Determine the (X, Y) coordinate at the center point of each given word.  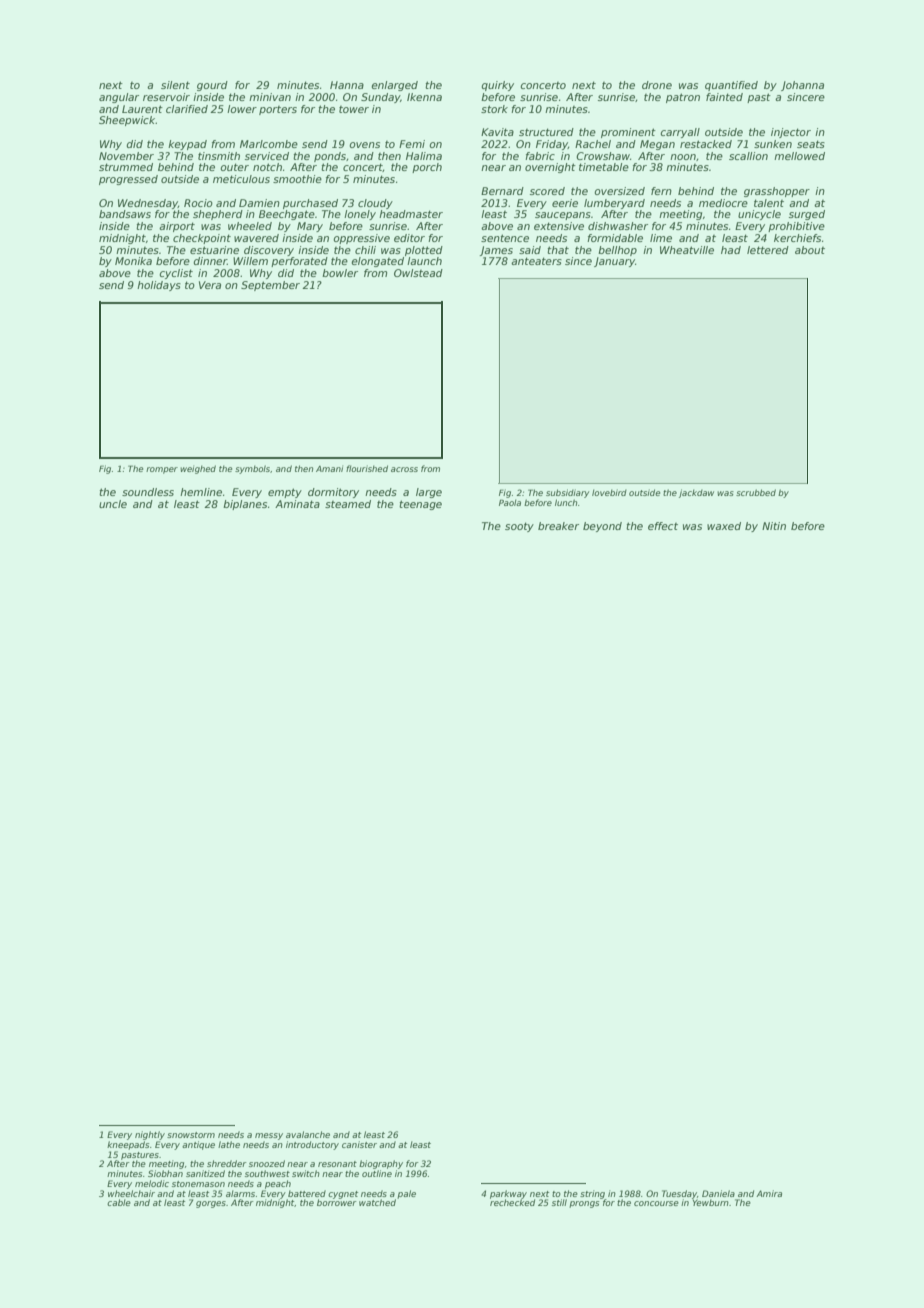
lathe (229, 1144)
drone (657, 85)
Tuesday (679, 1194)
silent (175, 85)
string (592, 1194)
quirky (498, 86)
